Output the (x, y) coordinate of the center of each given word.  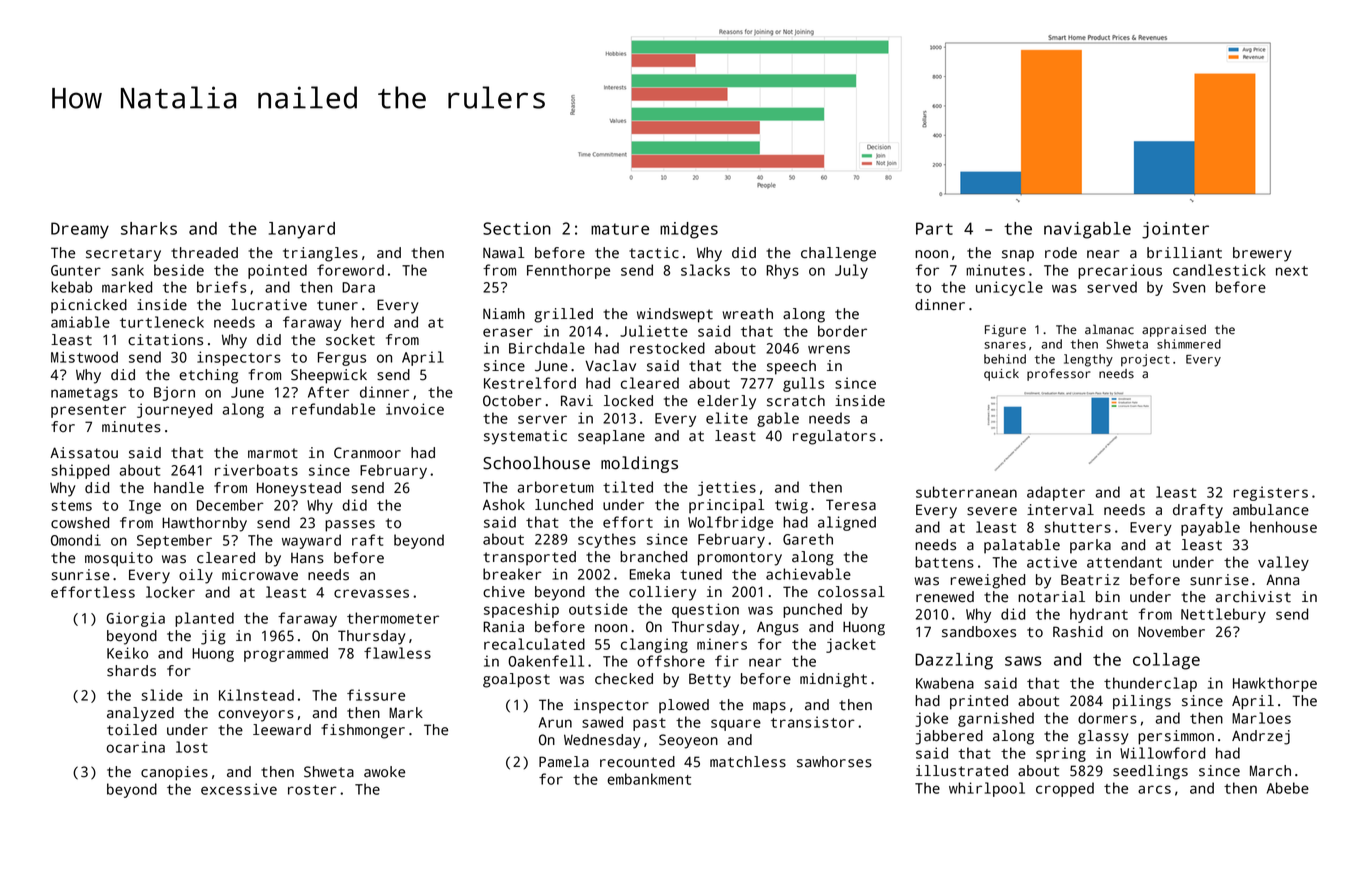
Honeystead (299, 489)
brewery (1262, 254)
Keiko (127, 653)
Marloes (1261, 718)
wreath (747, 314)
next (1292, 271)
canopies (174, 773)
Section (517, 228)
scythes (607, 540)
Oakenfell (546, 661)
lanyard (302, 230)
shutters (1077, 527)
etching (208, 376)
